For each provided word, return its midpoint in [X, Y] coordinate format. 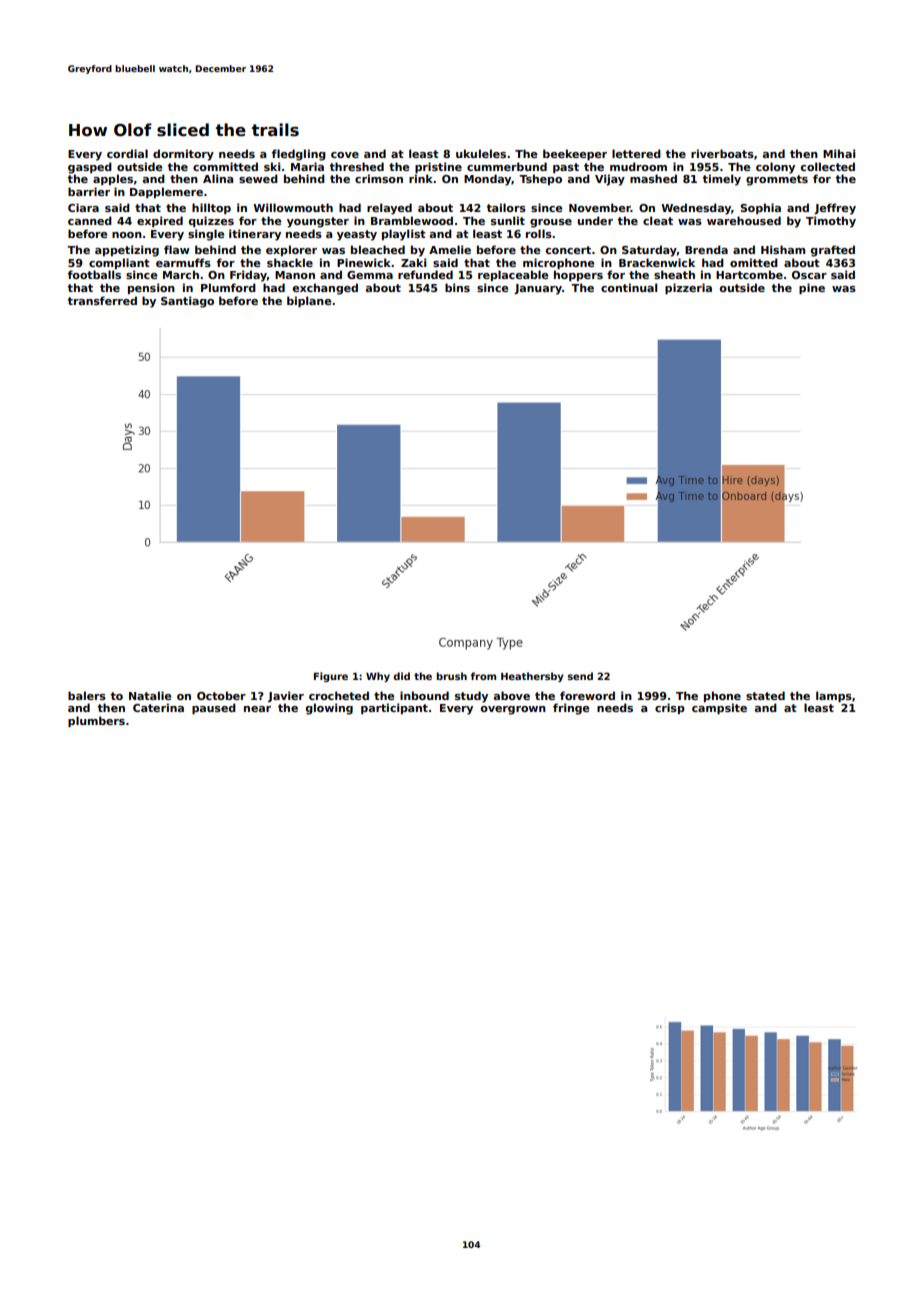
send [580, 676]
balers [87, 695]
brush [451, 676]
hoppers [578, 275]
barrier [89, 191]
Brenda [706, 249]
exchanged [325, 289]
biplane [309, 301]
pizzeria [688, 288]
